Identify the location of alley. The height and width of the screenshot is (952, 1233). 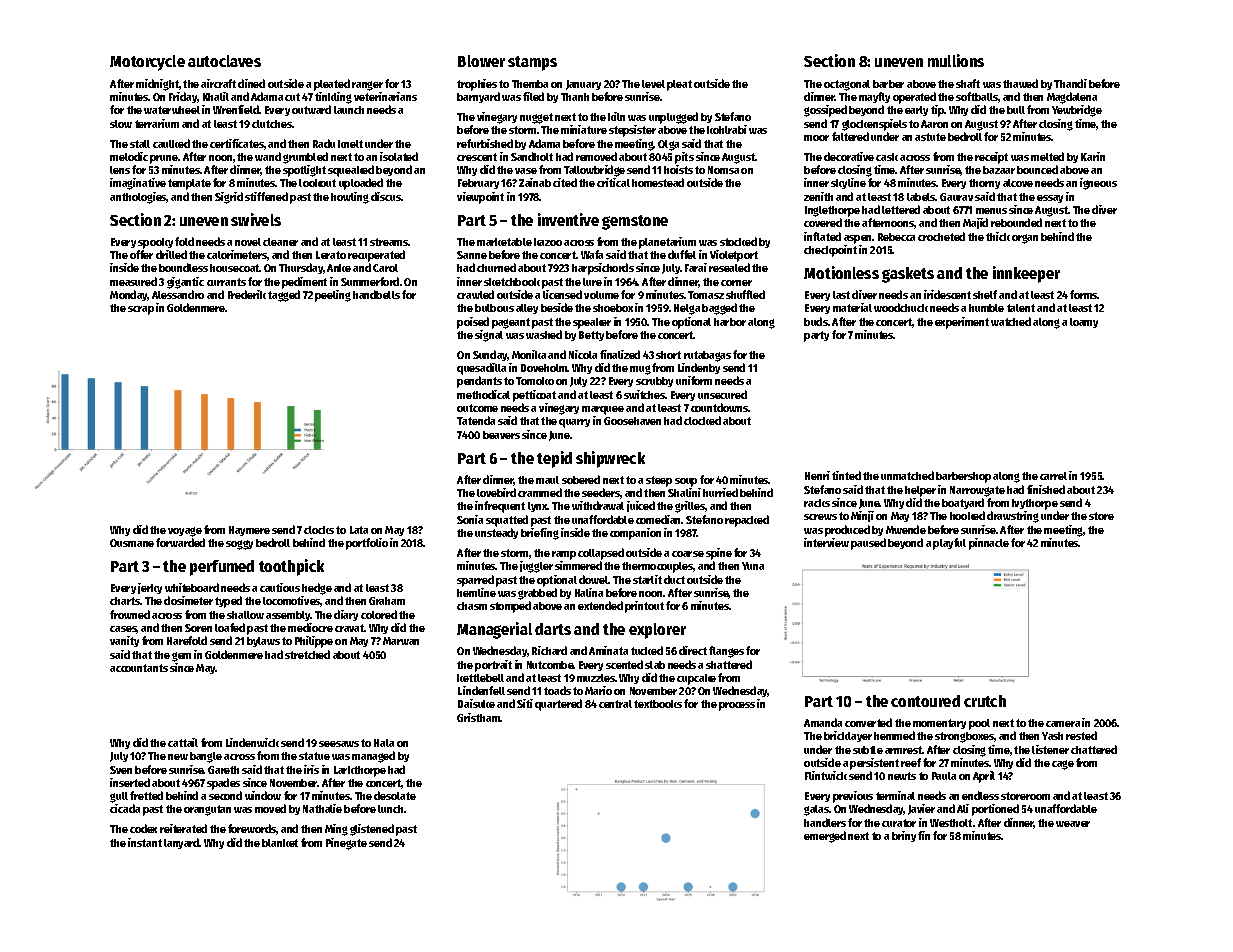
(527, 309).
